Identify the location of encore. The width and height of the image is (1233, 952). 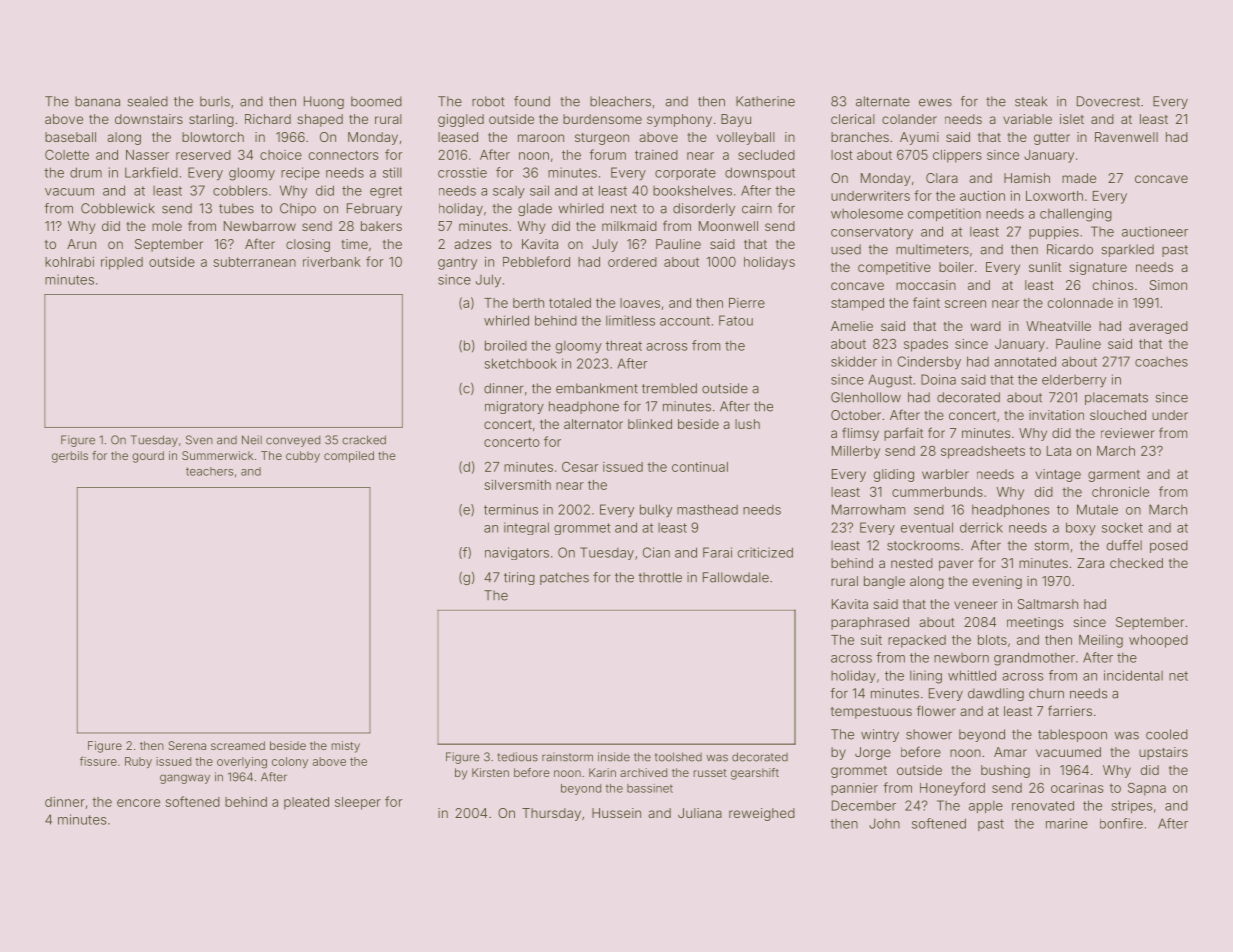
(138, 803).
